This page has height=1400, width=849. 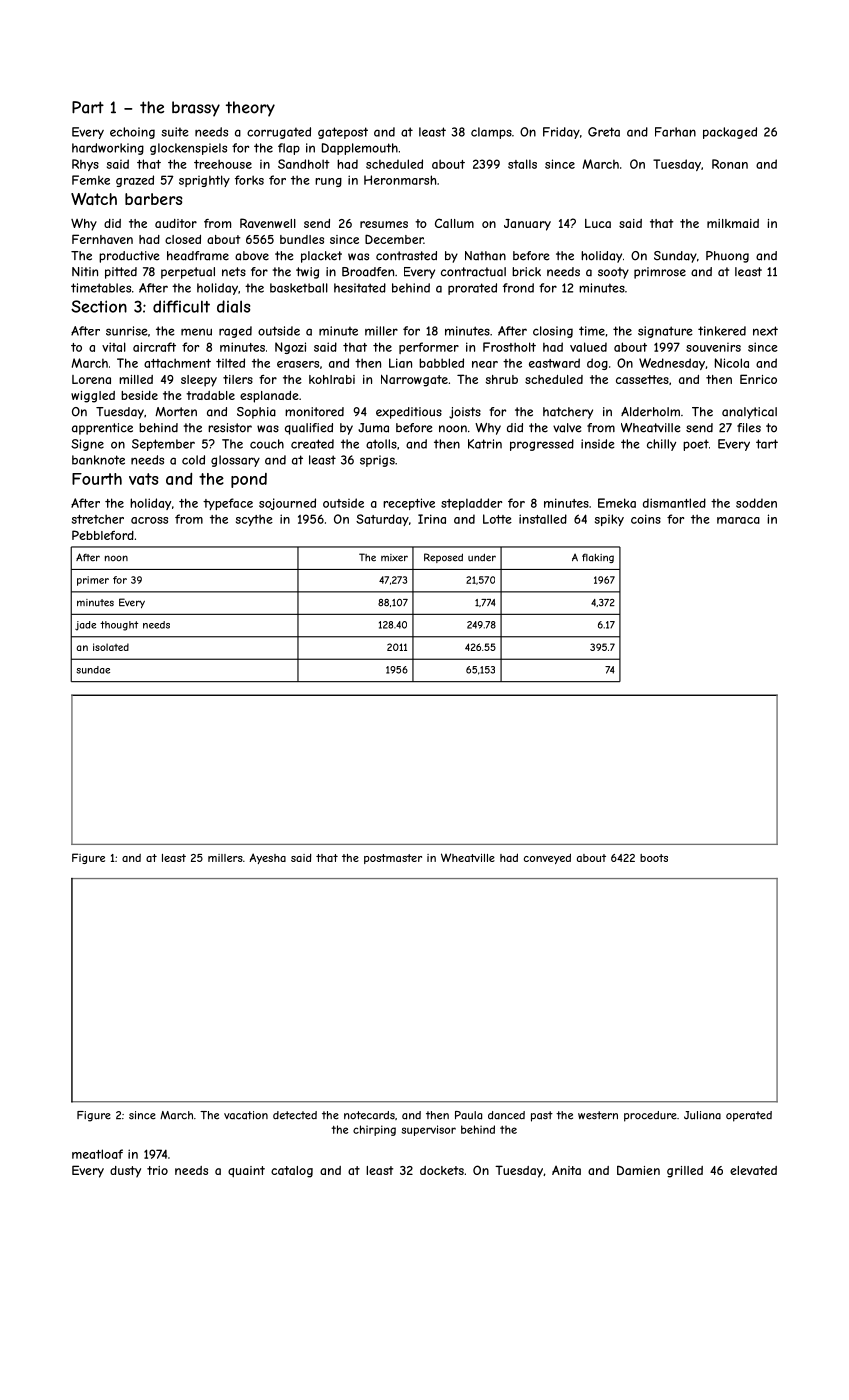 I want to click on Katrin, so click(x=485, y=444).
